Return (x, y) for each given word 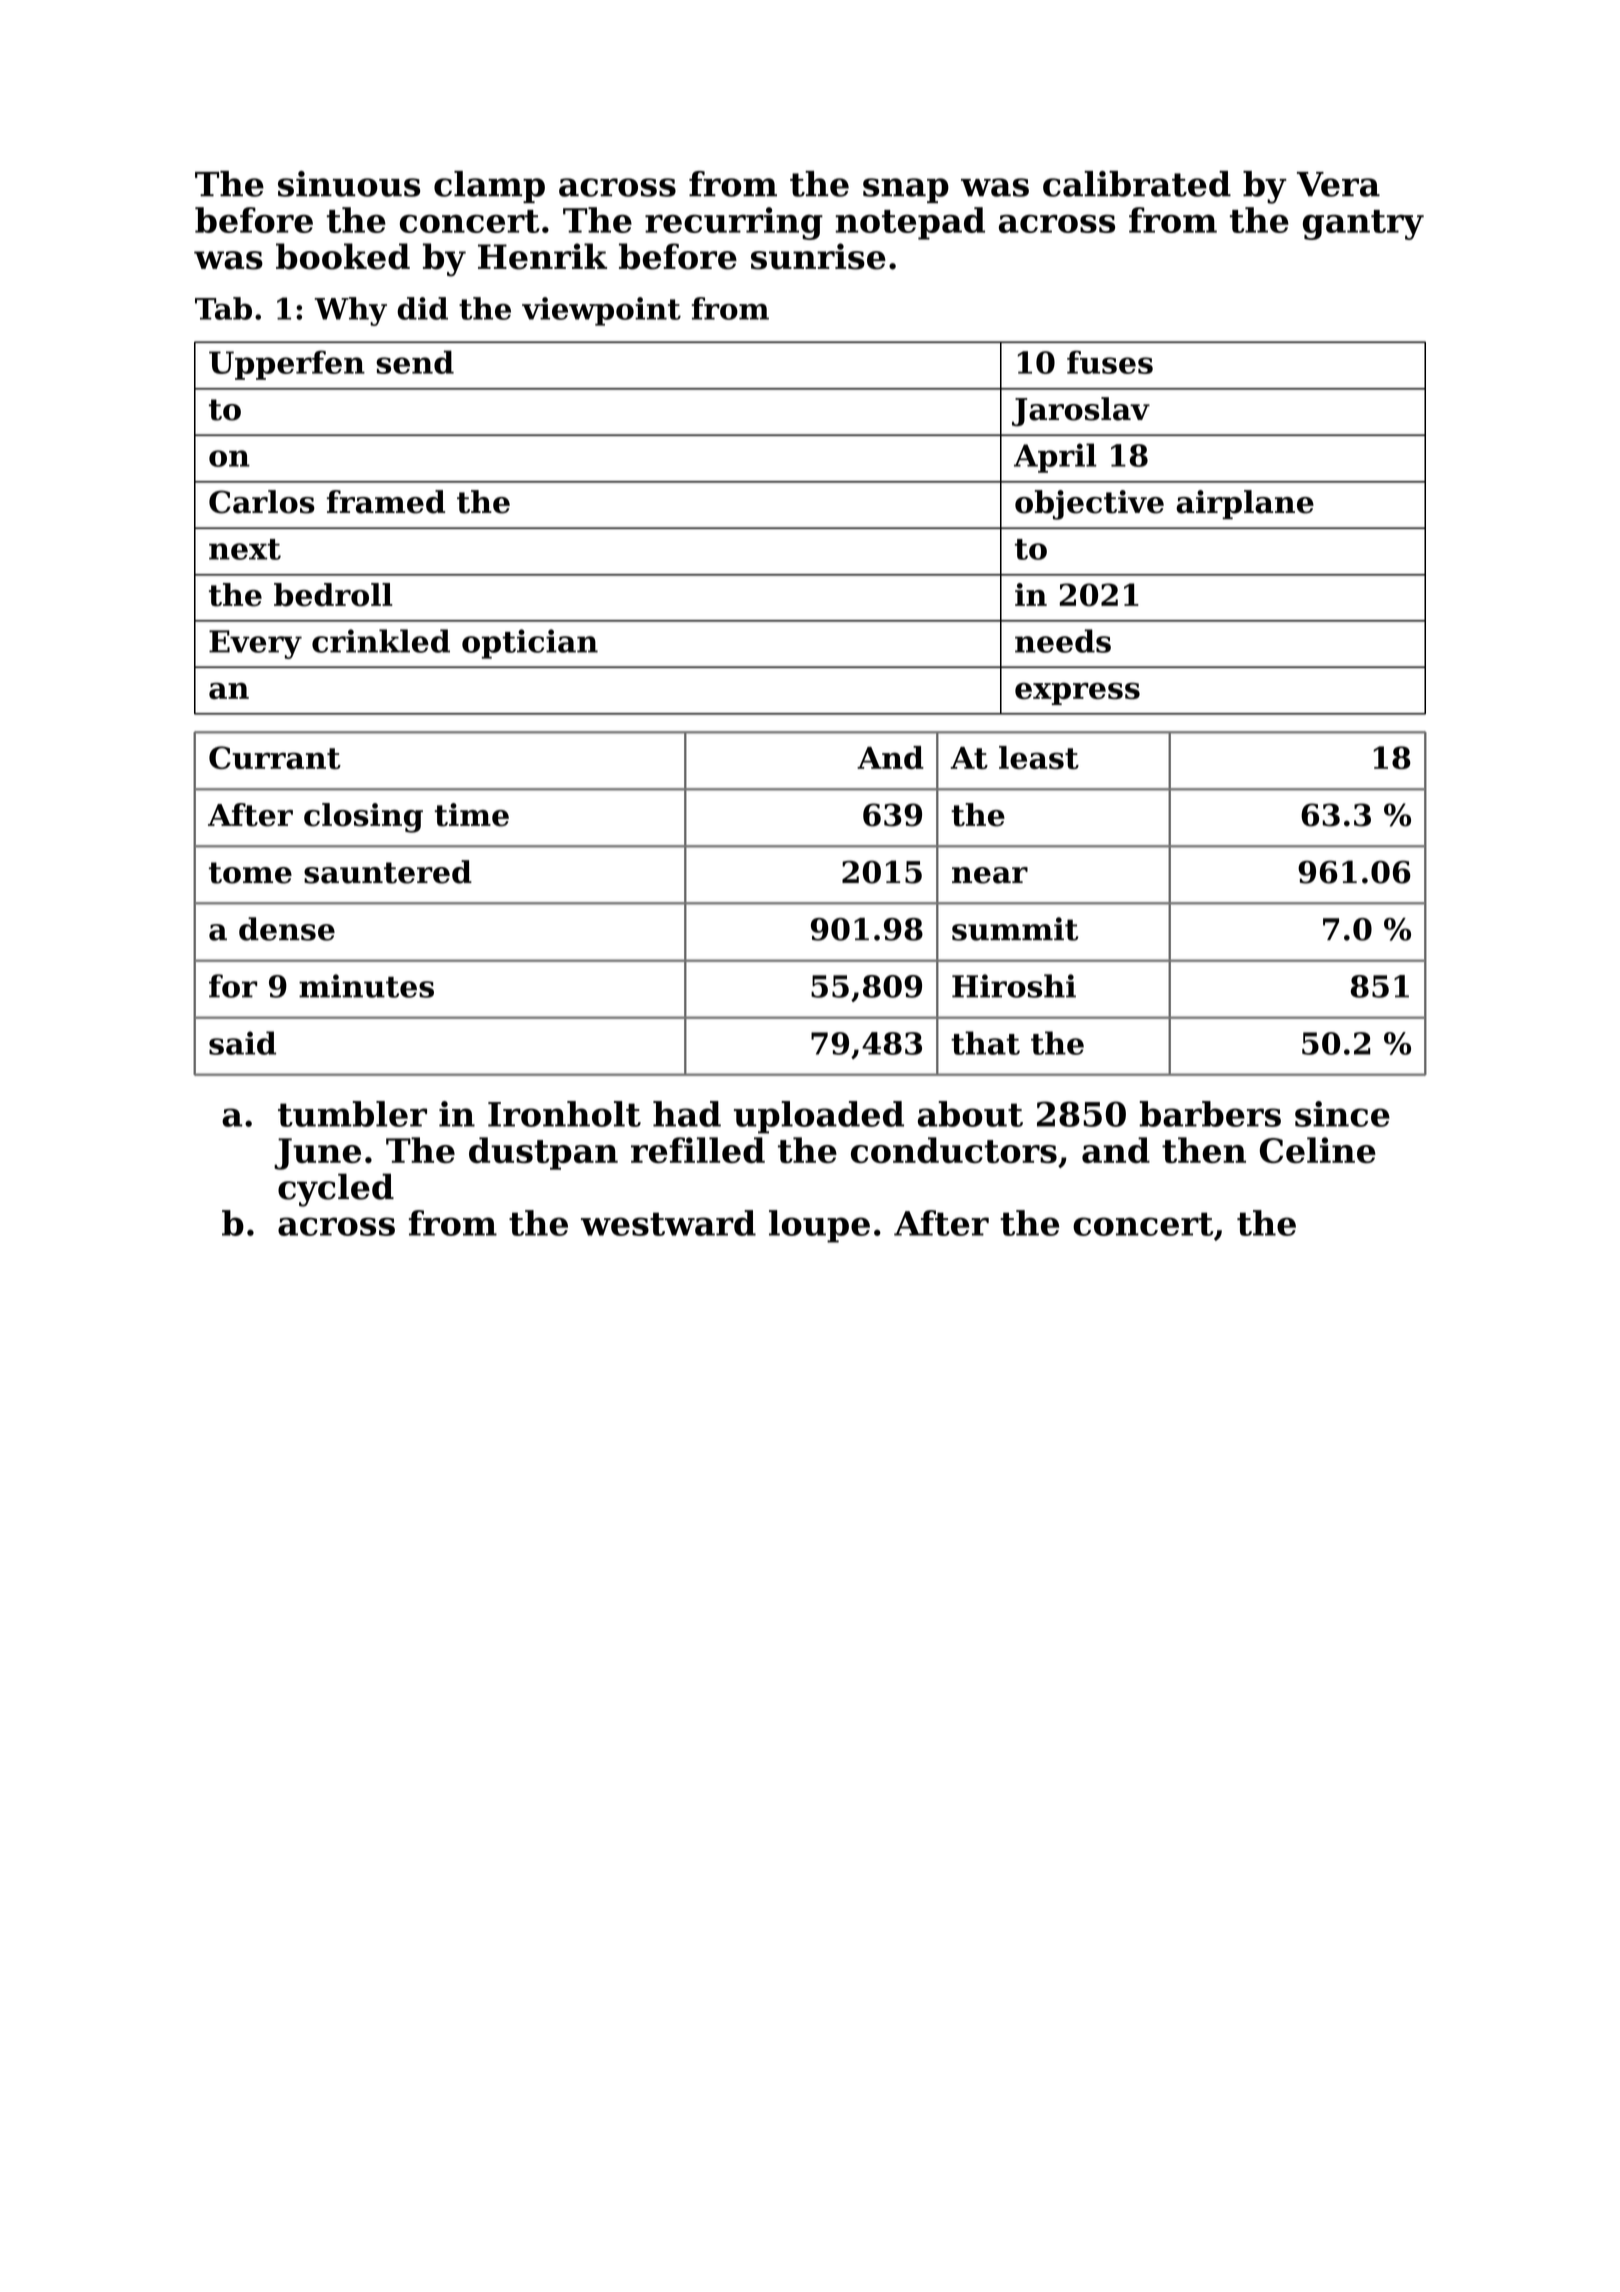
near (990, 875)
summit (1015, 929)
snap (906, 190)
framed (386, 502)
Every (255, 644)
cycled (336, 1190)
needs (1063, 641)
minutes (366, 986)
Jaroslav (1081, 412)
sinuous (349, 184)
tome (250, 873)
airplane (1245, 504)
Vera (1338, 184)
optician (530, 644)
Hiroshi (1014, 986)
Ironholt (564, 1114)
